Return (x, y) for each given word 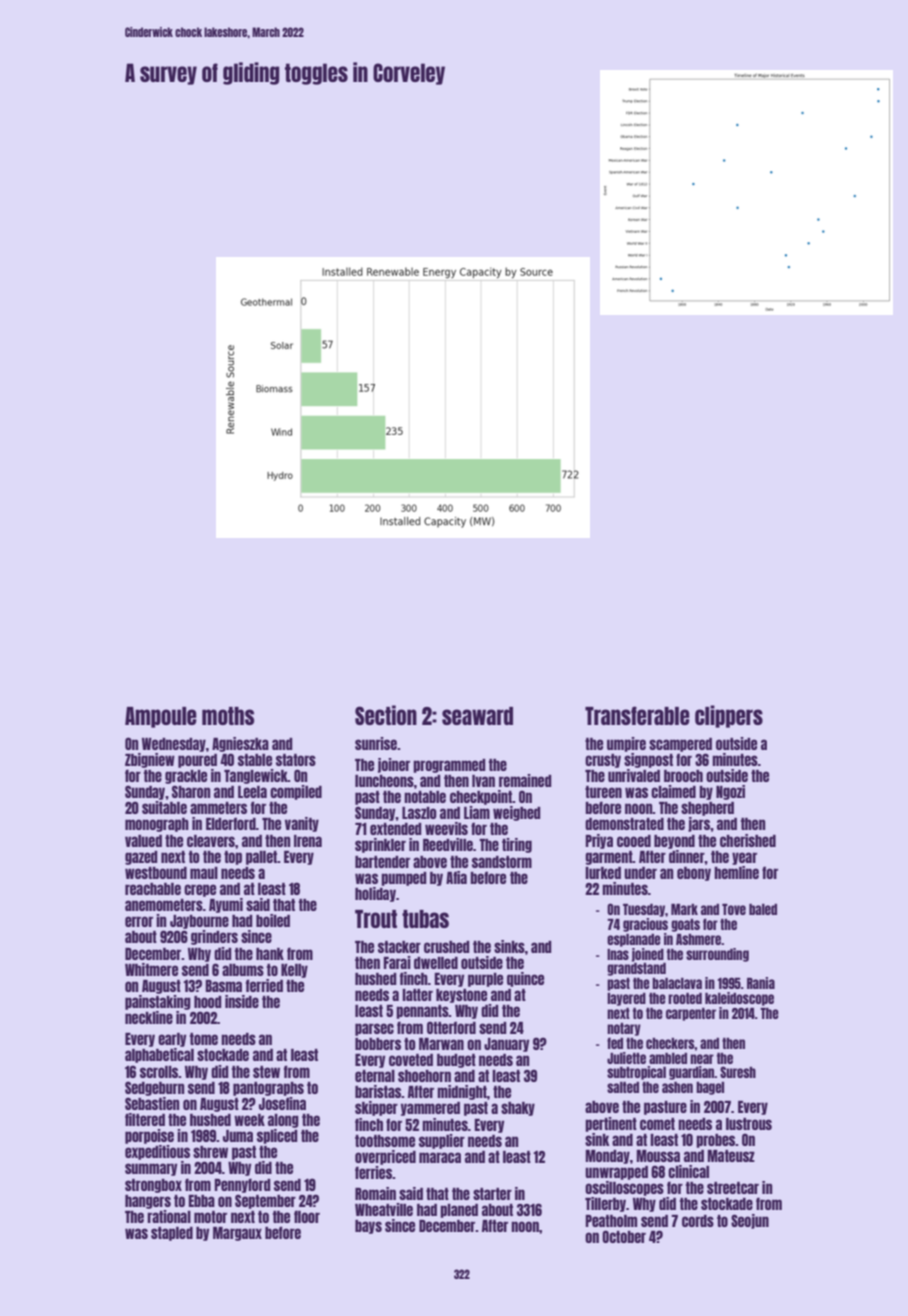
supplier (442, 1141)
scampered (680, 745)
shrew (210, 1152)
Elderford (231, 823)
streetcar (733, 1188)
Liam (477, 812)
